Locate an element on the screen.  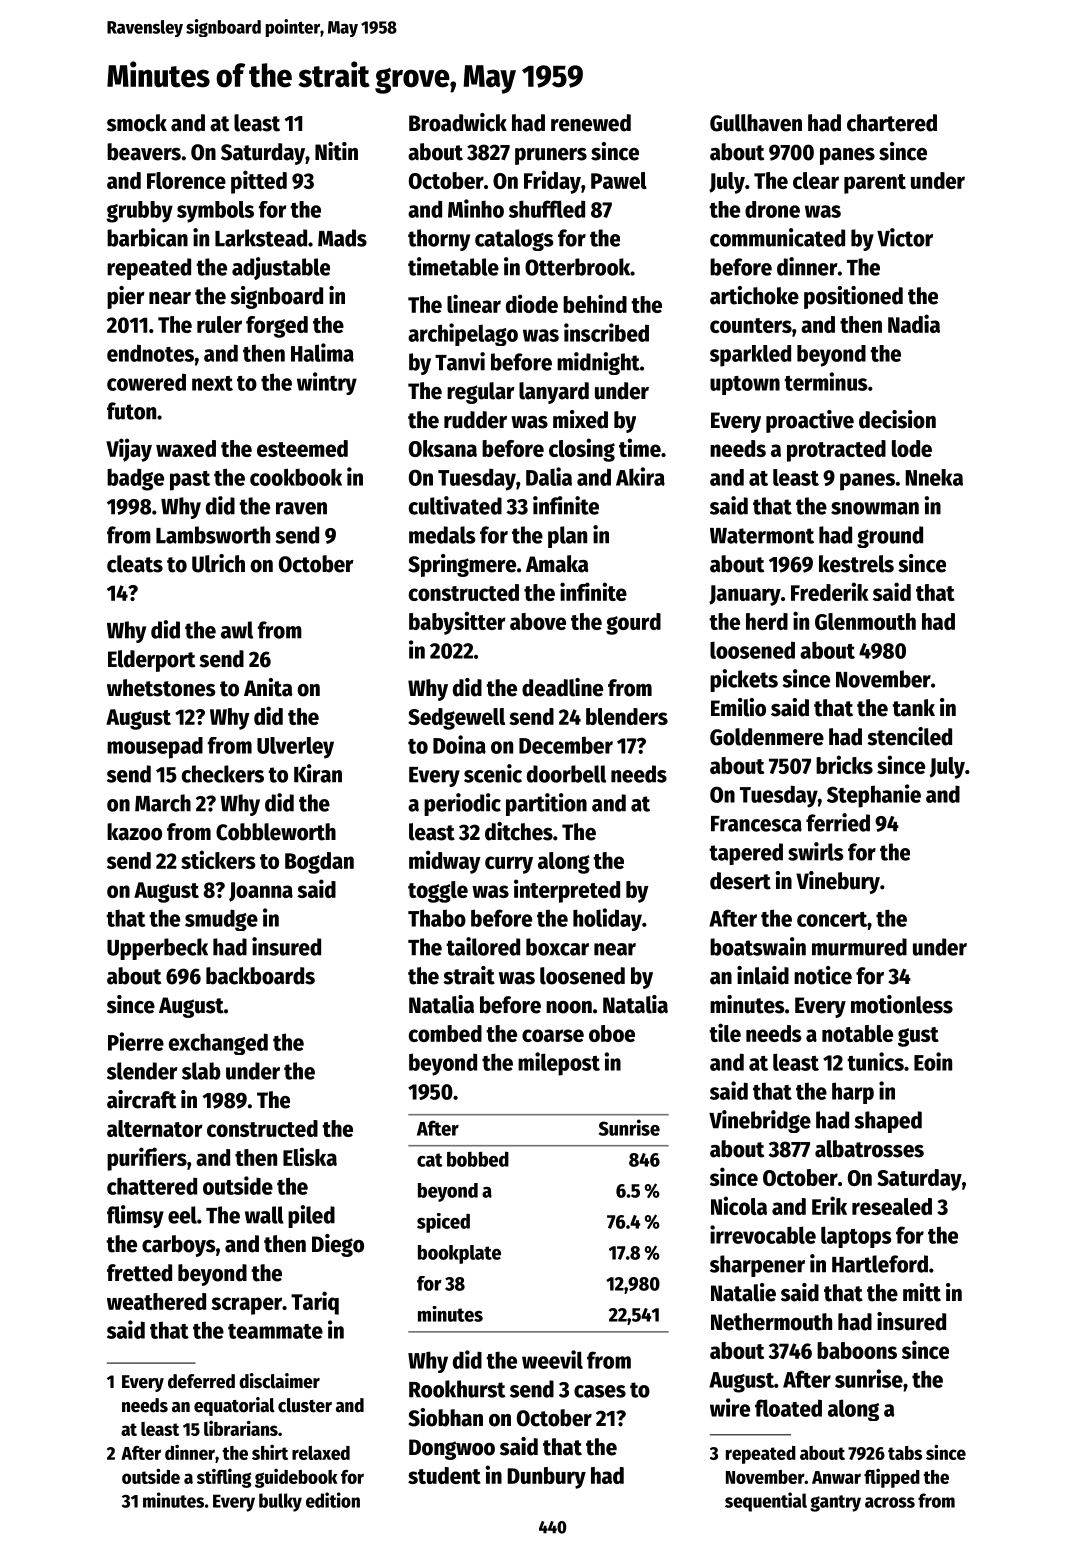
kazoo is located at coordinates (134, 832).
